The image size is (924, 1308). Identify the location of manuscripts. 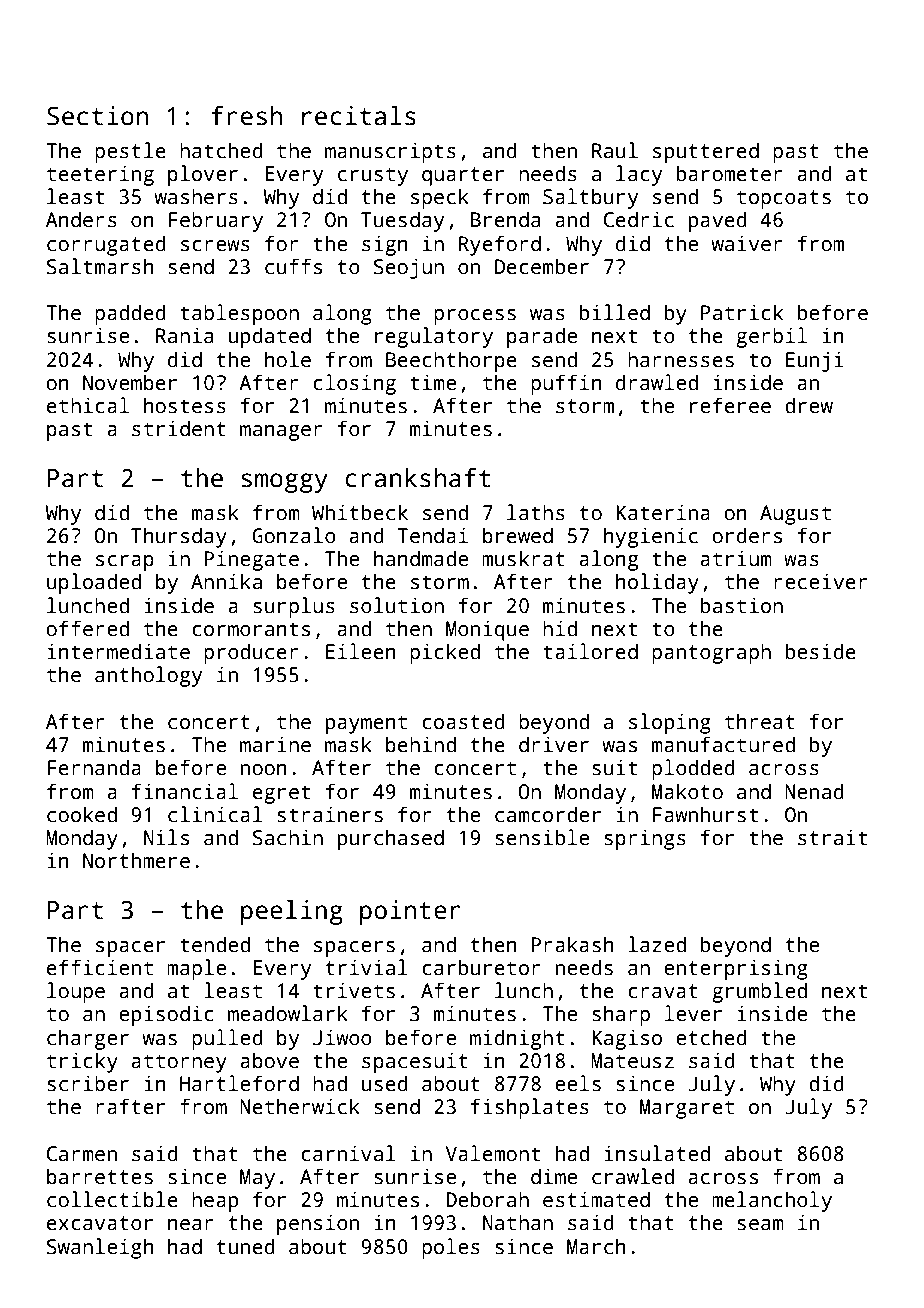
(390, 152).
